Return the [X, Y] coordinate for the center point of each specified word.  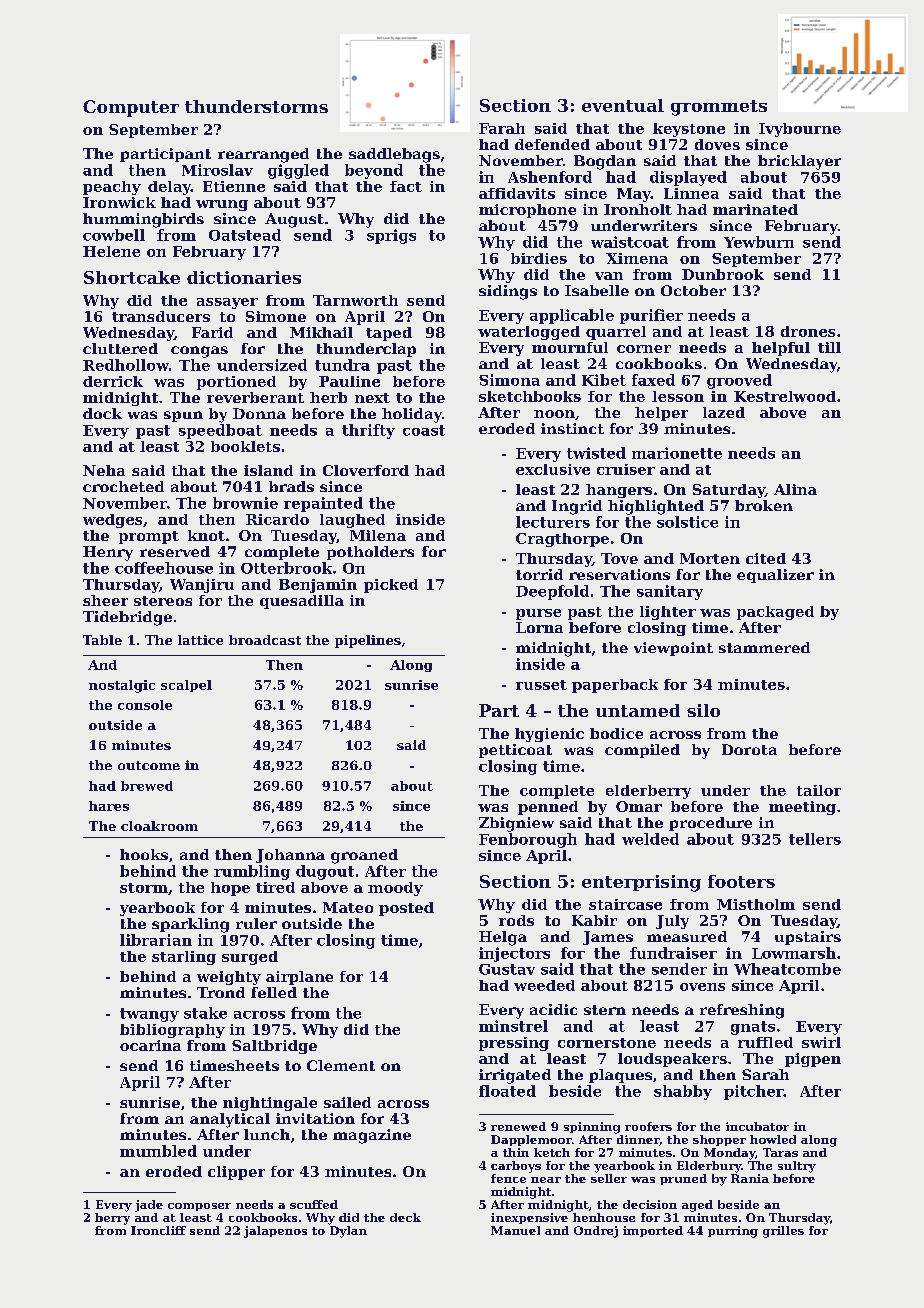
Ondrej [596, 1232]
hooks [144, 854]
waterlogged [529, 333]
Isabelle [597, 290]
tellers [815, 839]
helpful [781, 349]
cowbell [114, 235]
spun [183, 416]
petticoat [515, 751]
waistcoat [630, 242]
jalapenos [275, 1232]
